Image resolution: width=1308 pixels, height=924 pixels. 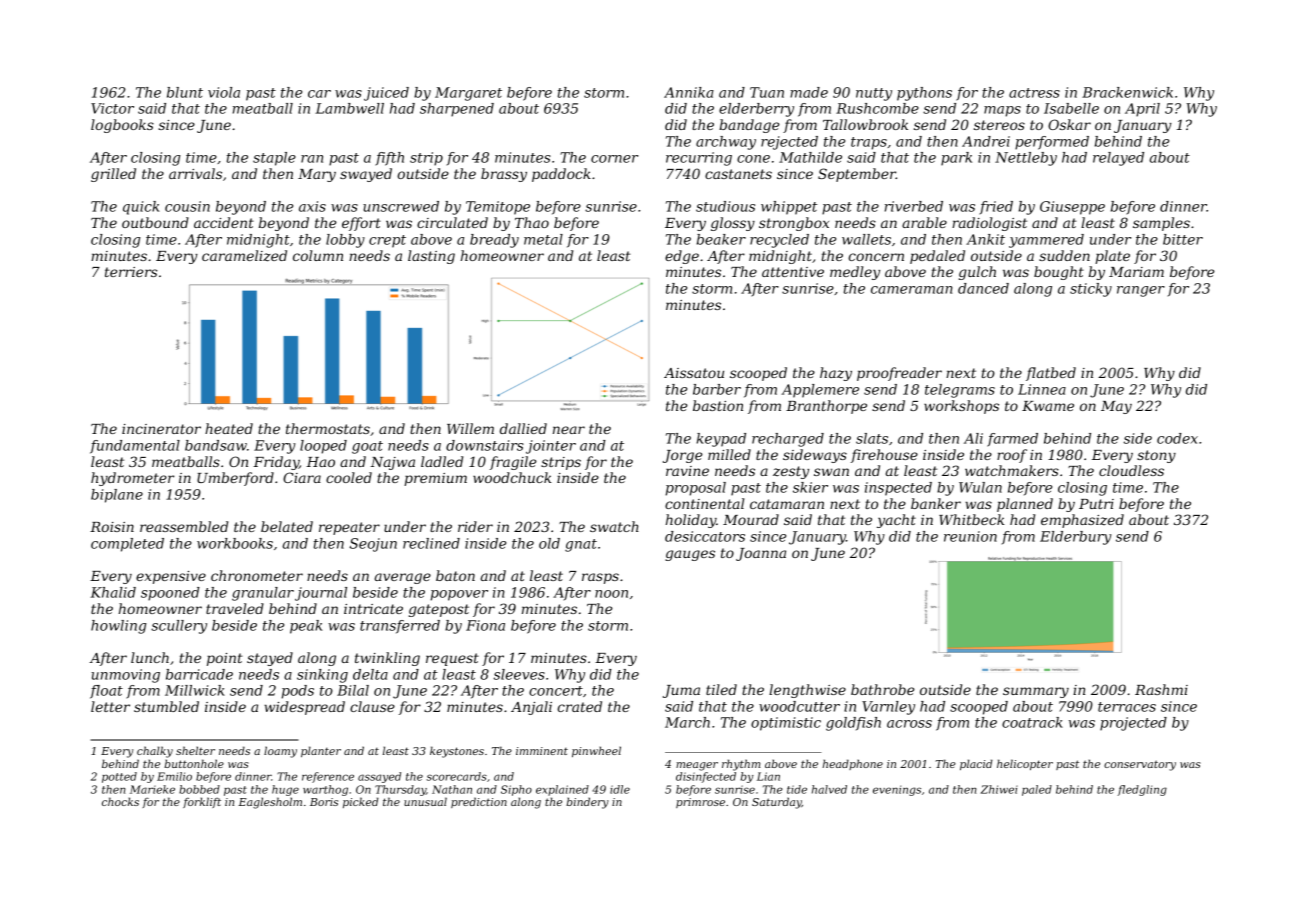 What do you see at coordinates (161, 429) in the page?
I see `incinerator` at bounding box center [161, 429].
